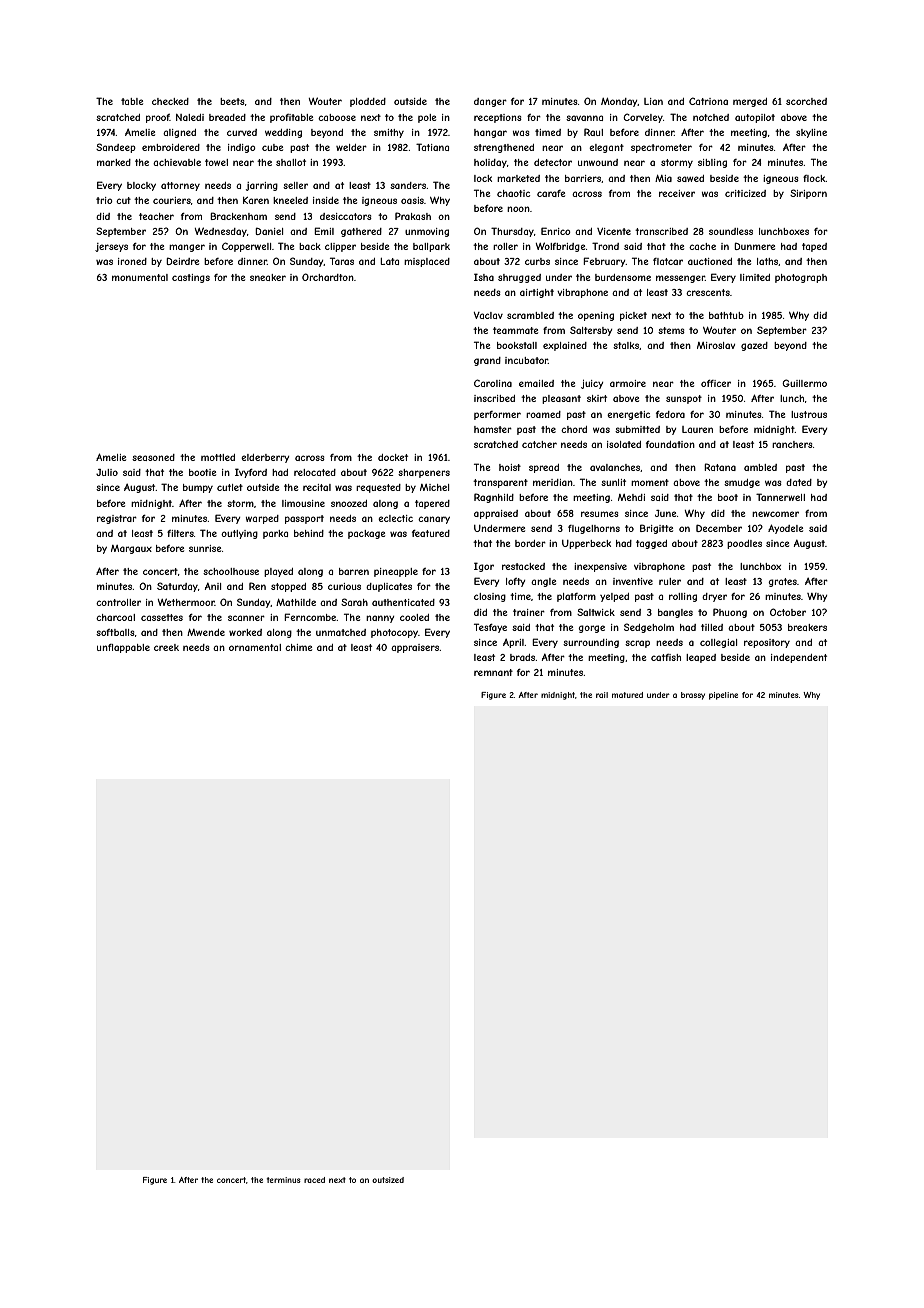 The width and height of the page is (924, 1308). What do you see at coordinates (284, 1180) in the page?
I see `terminus` at bounding box center [284, 1180].
